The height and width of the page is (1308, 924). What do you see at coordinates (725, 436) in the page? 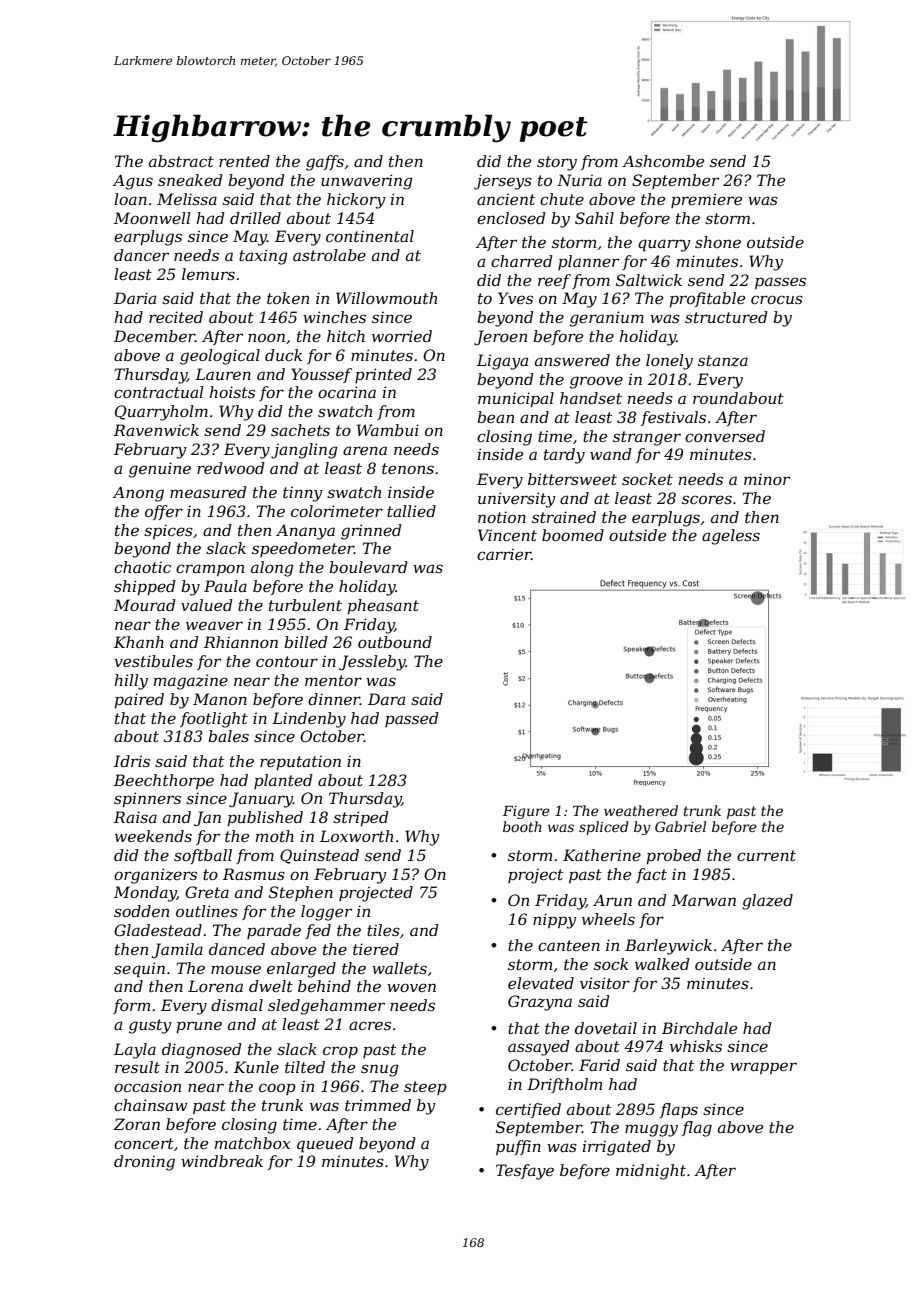
I see `conversed` at bounding box center [725, 436].
